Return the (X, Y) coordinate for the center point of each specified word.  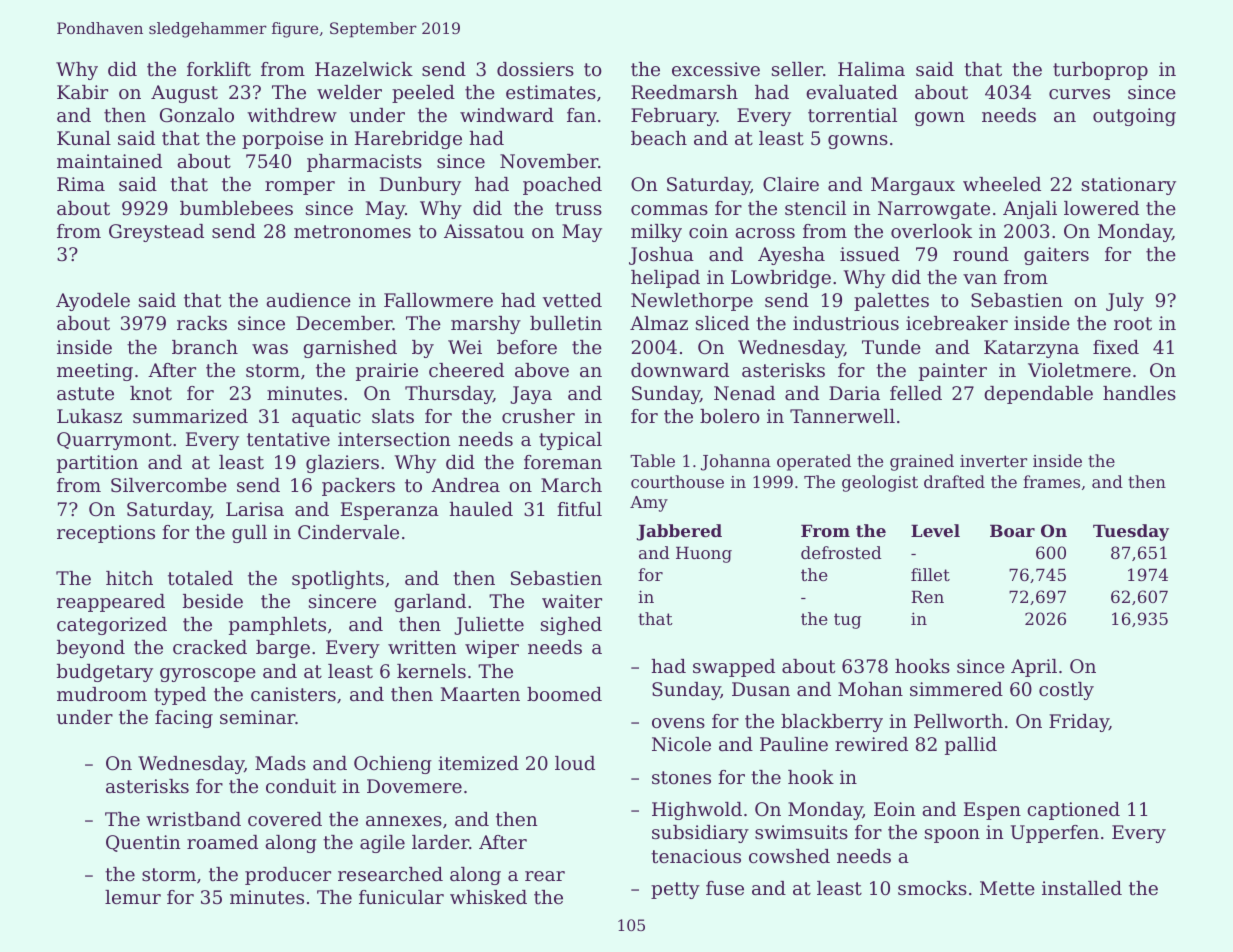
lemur (133, 897)
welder (349, 92)
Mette (1007, 888)
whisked (488, 897)
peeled (423, 94)
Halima (871, 69)
